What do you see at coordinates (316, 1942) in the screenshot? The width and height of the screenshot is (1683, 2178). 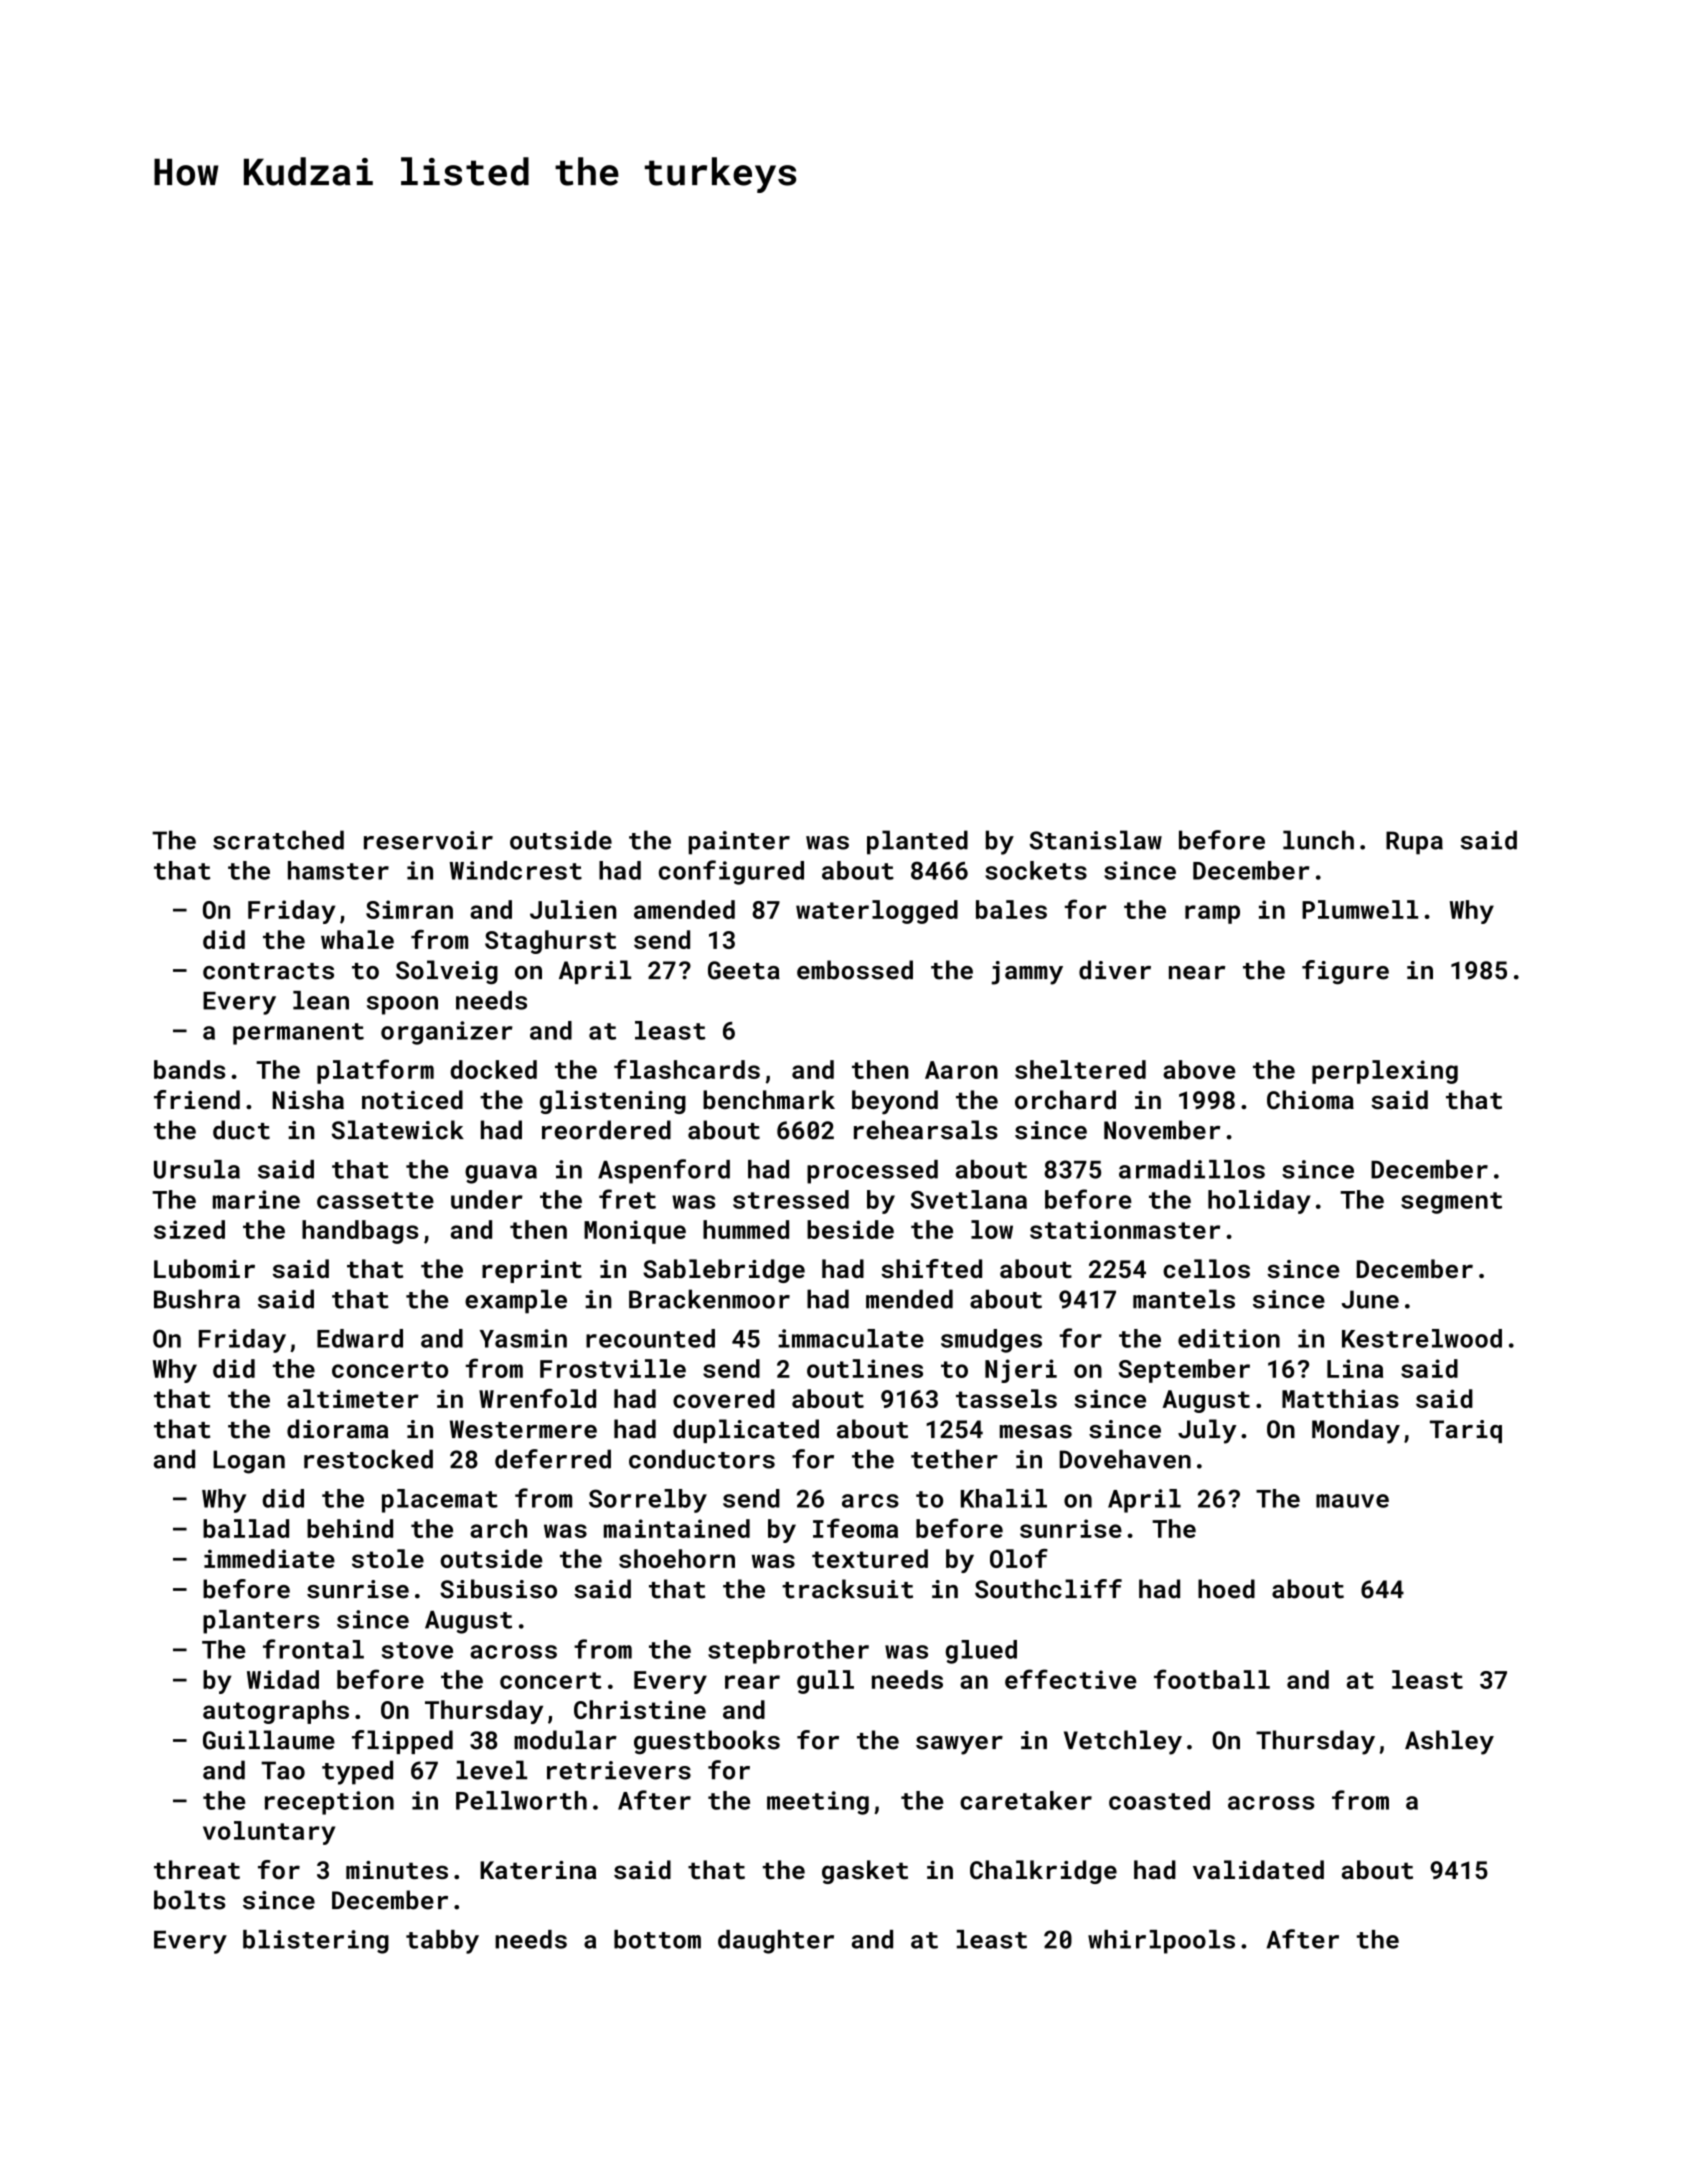 I see `blistering` at bounding box center [316, 1942].
